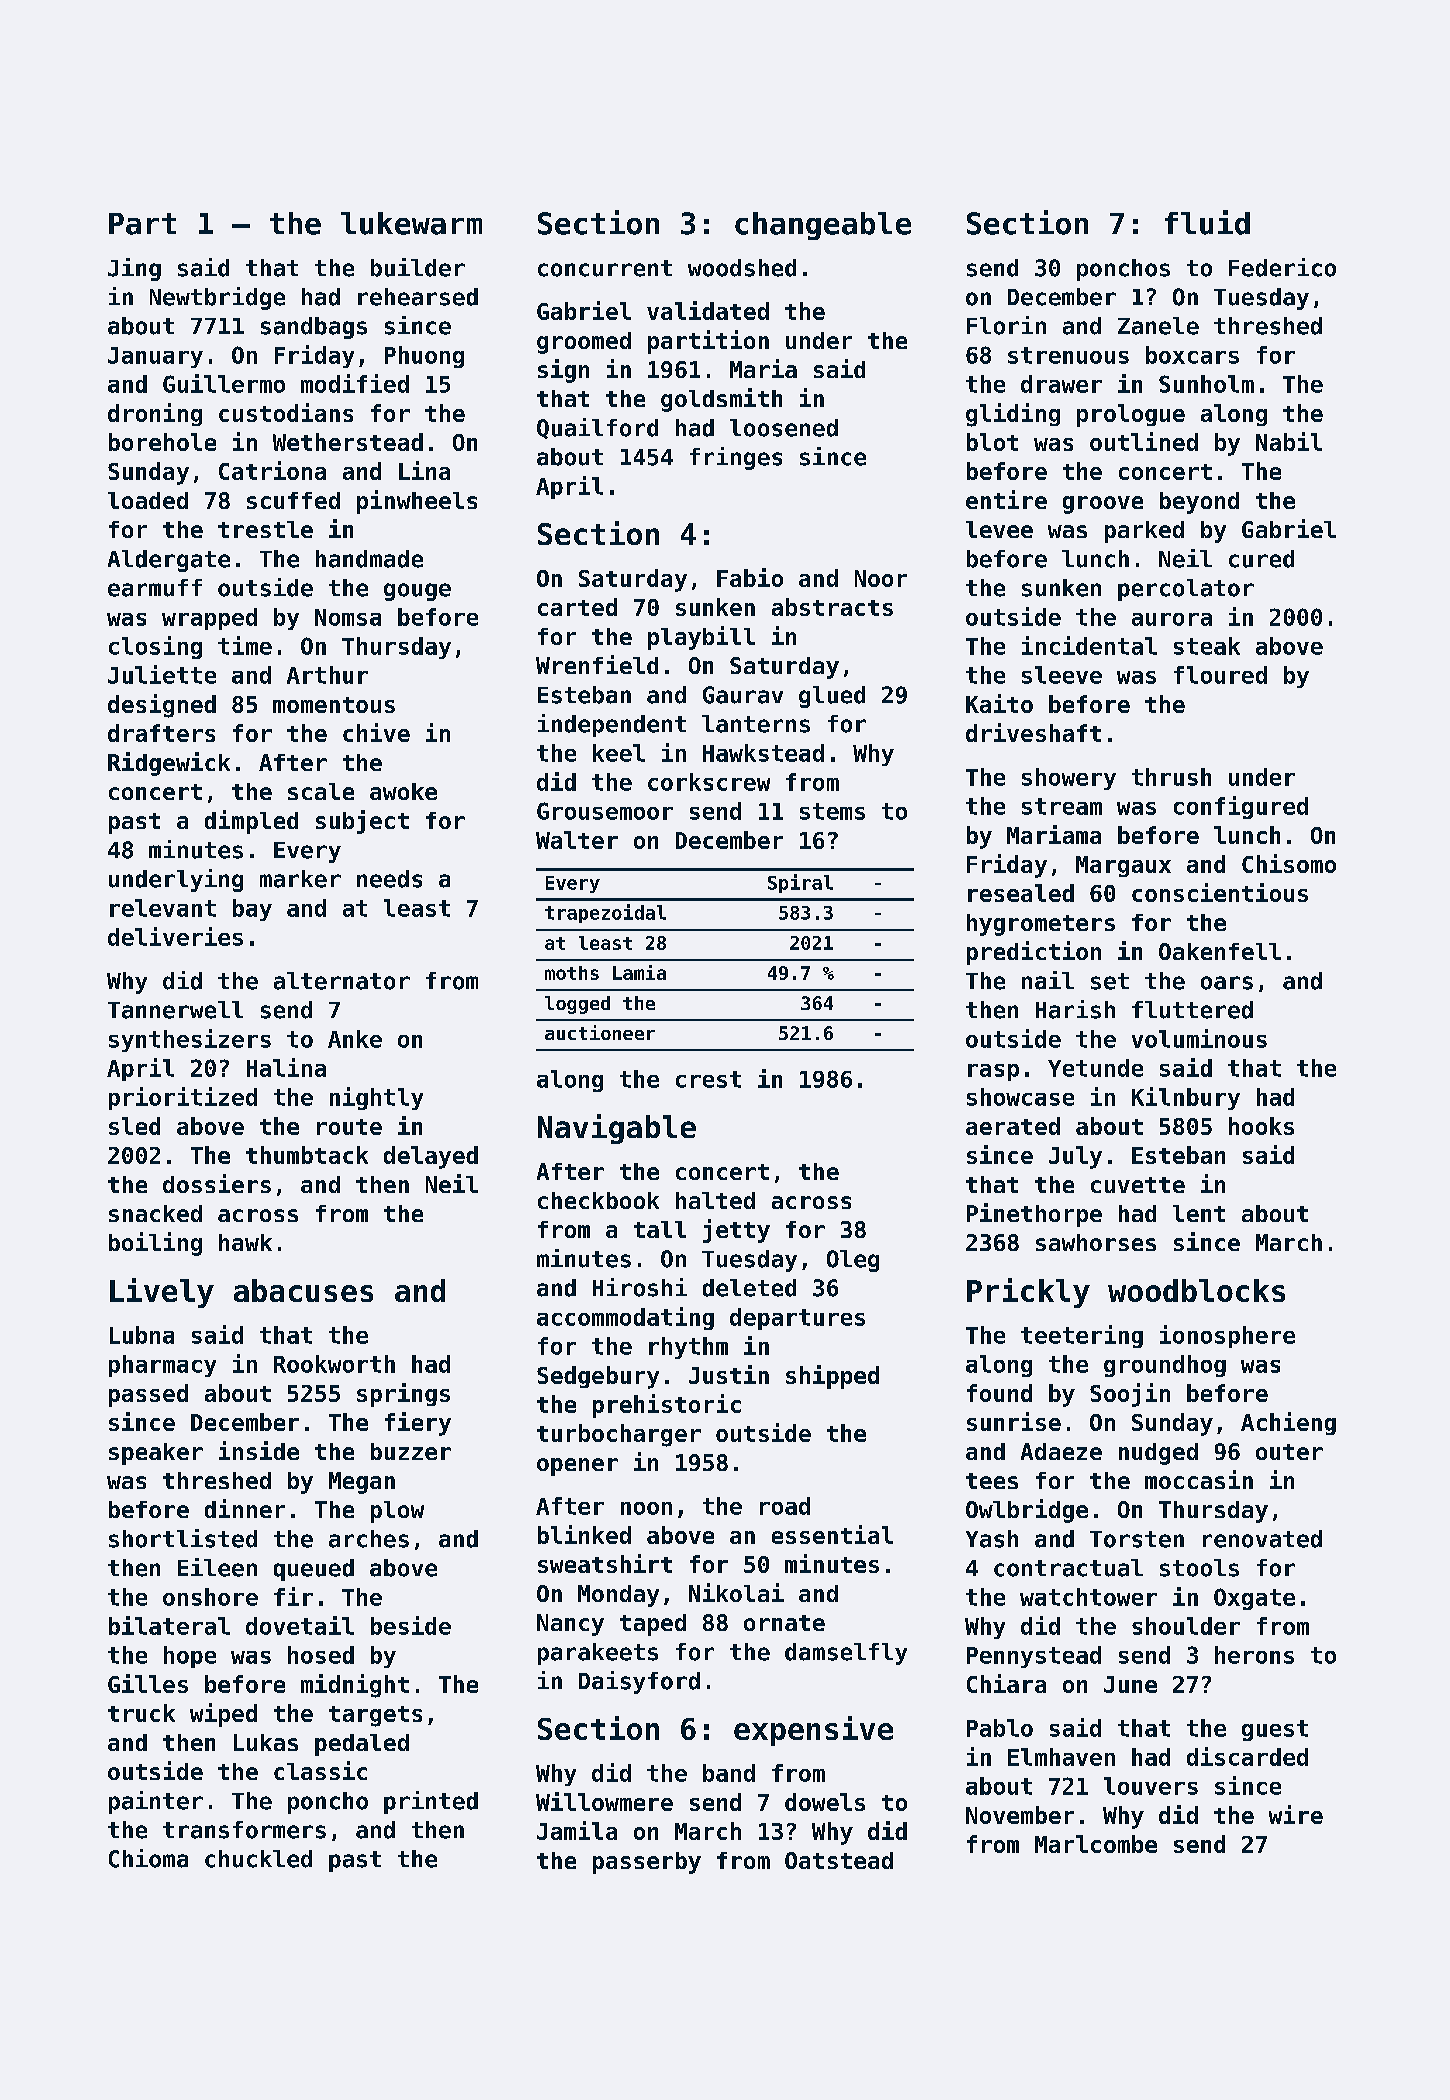 The height and width of the image is (2100, 1450). I want to click on dowels, so click(825, 1802).
